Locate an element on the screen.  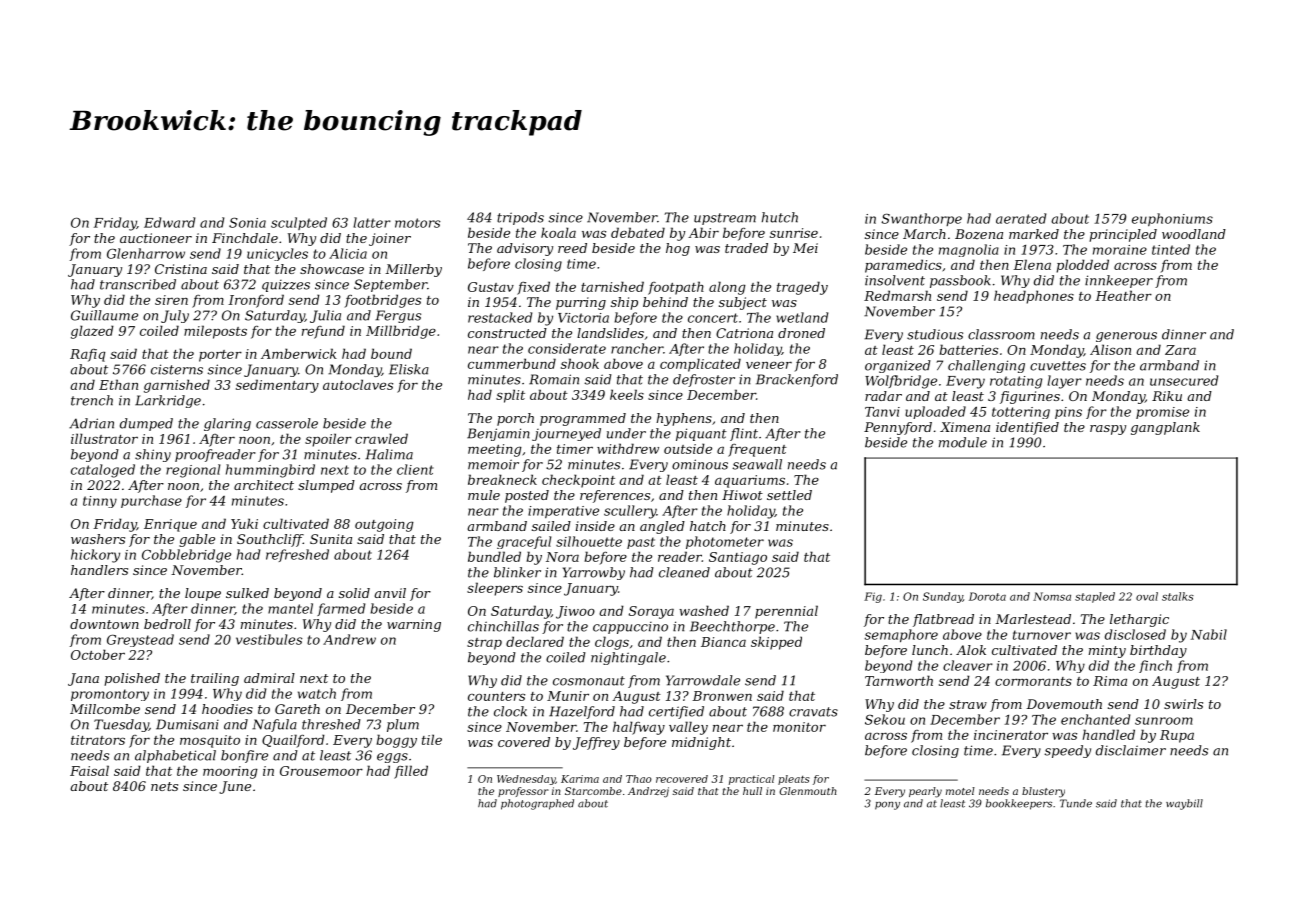
Benjamin is located at coordinates (498, 434).
